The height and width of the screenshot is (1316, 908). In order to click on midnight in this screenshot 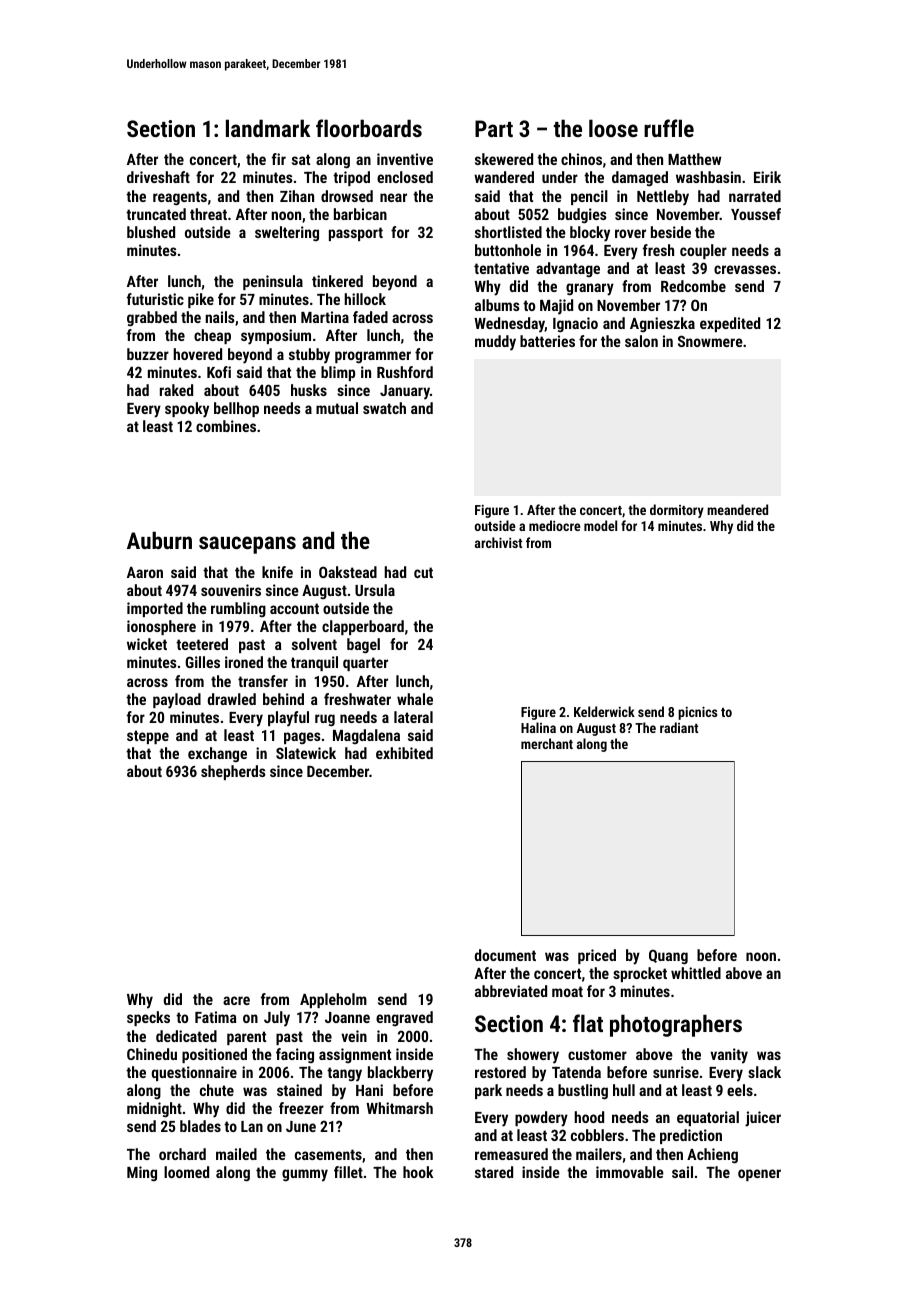, I will do `click(154, 1109)`.
